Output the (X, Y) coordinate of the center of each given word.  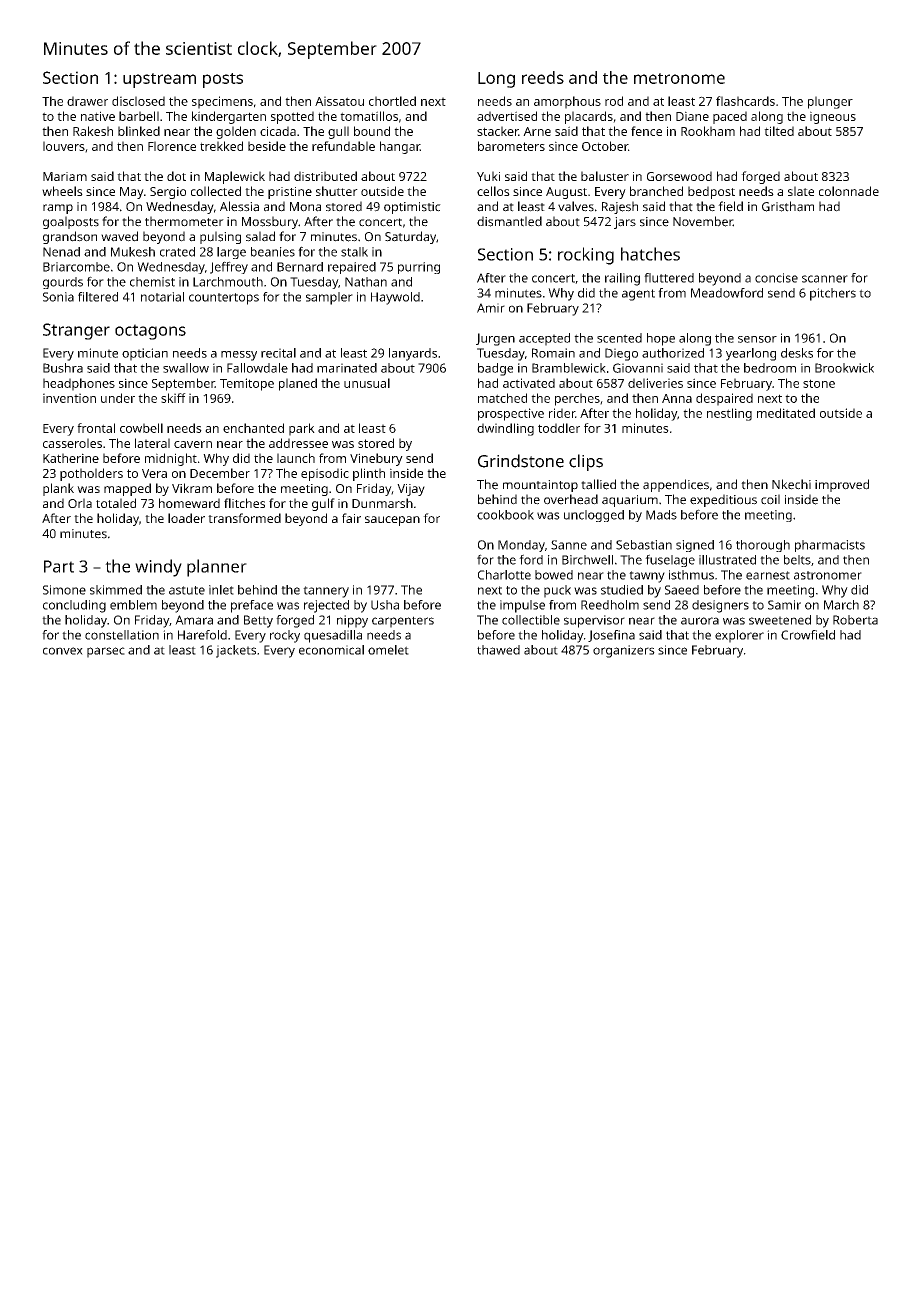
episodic (325, 474)
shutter (337, 191)
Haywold (395, 298)
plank (58, 489)
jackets (236, 651)
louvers (64, 146)
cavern (193, 444)
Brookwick (844, 368)
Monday (521, 546)
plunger (830, 102)
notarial (162, 297)
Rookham (708, 131)
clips (586, 462)
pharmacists (830, 546)
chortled (392, 101)
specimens (222, 102)
